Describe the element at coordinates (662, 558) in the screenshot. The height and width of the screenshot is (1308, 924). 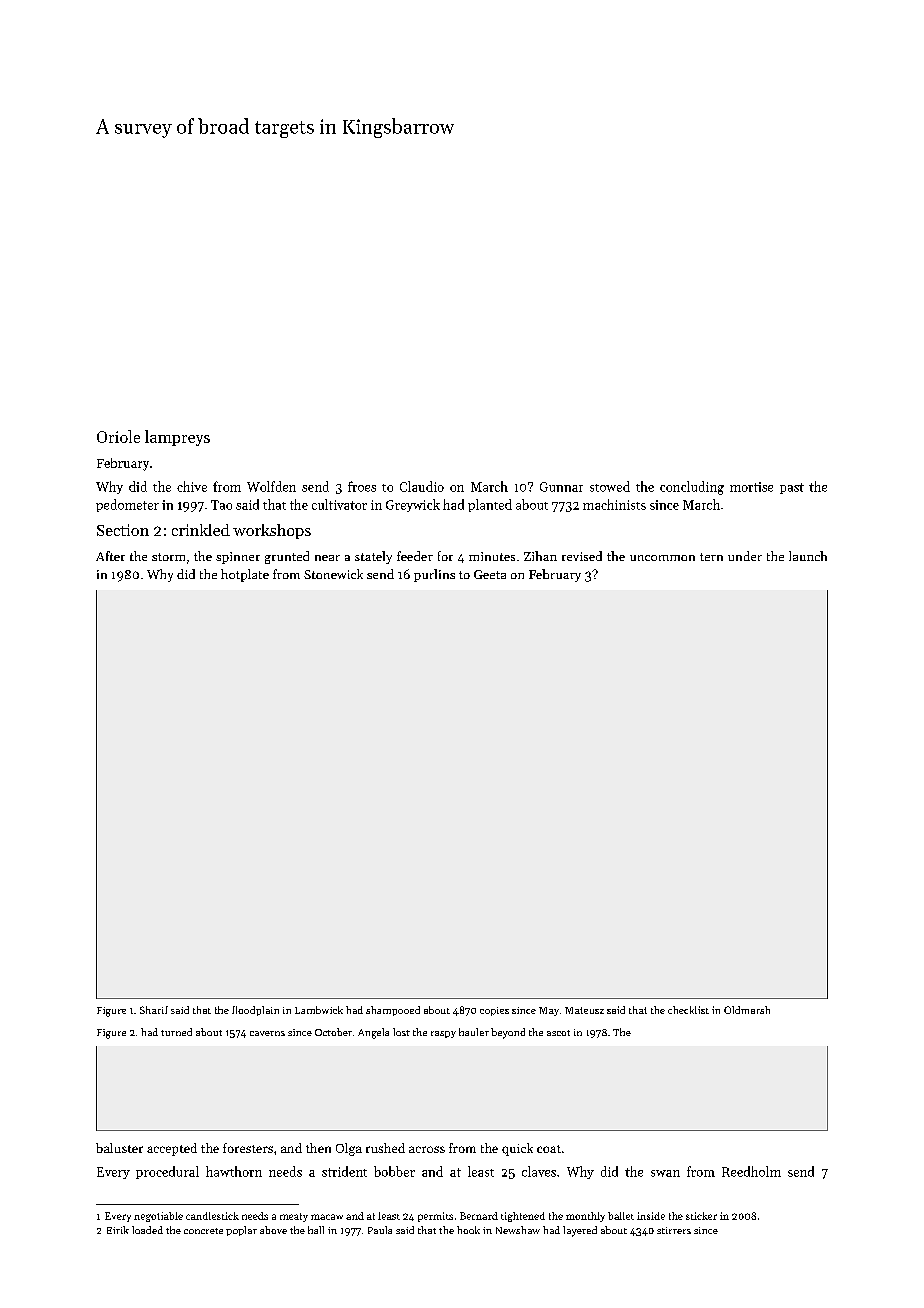
I see `uncommon` at that location.
